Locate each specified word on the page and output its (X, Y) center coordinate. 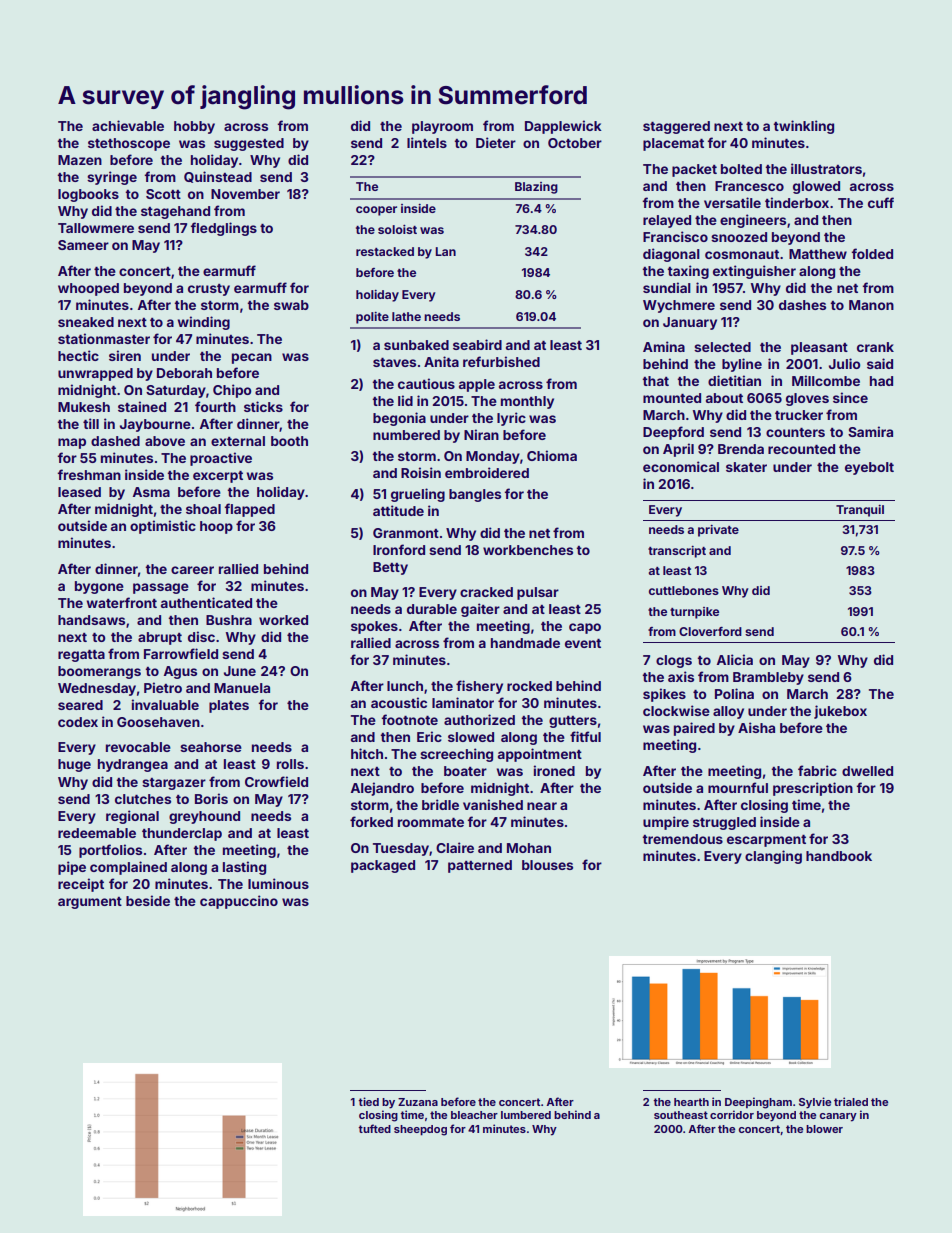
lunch (405, 686)
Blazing (536, 188)
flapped (250, 510)
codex (78, 722)
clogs (674, 661)
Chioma (552, 455)
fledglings (224, 229)
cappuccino (239, 902)
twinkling (804, 127)
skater (746, 467)
